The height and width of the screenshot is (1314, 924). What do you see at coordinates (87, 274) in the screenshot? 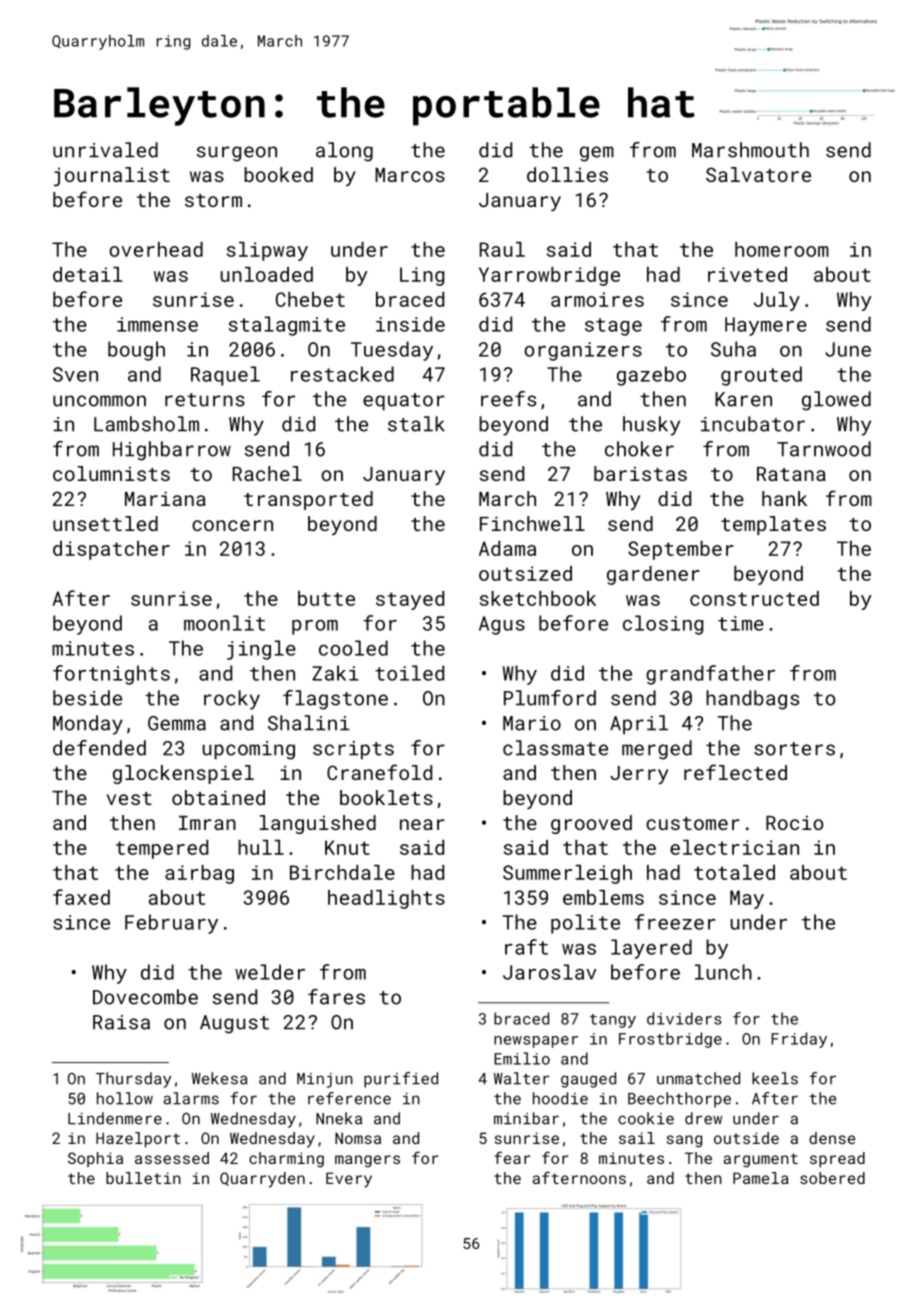
I see `detail` at bounding box center [87, 274].
